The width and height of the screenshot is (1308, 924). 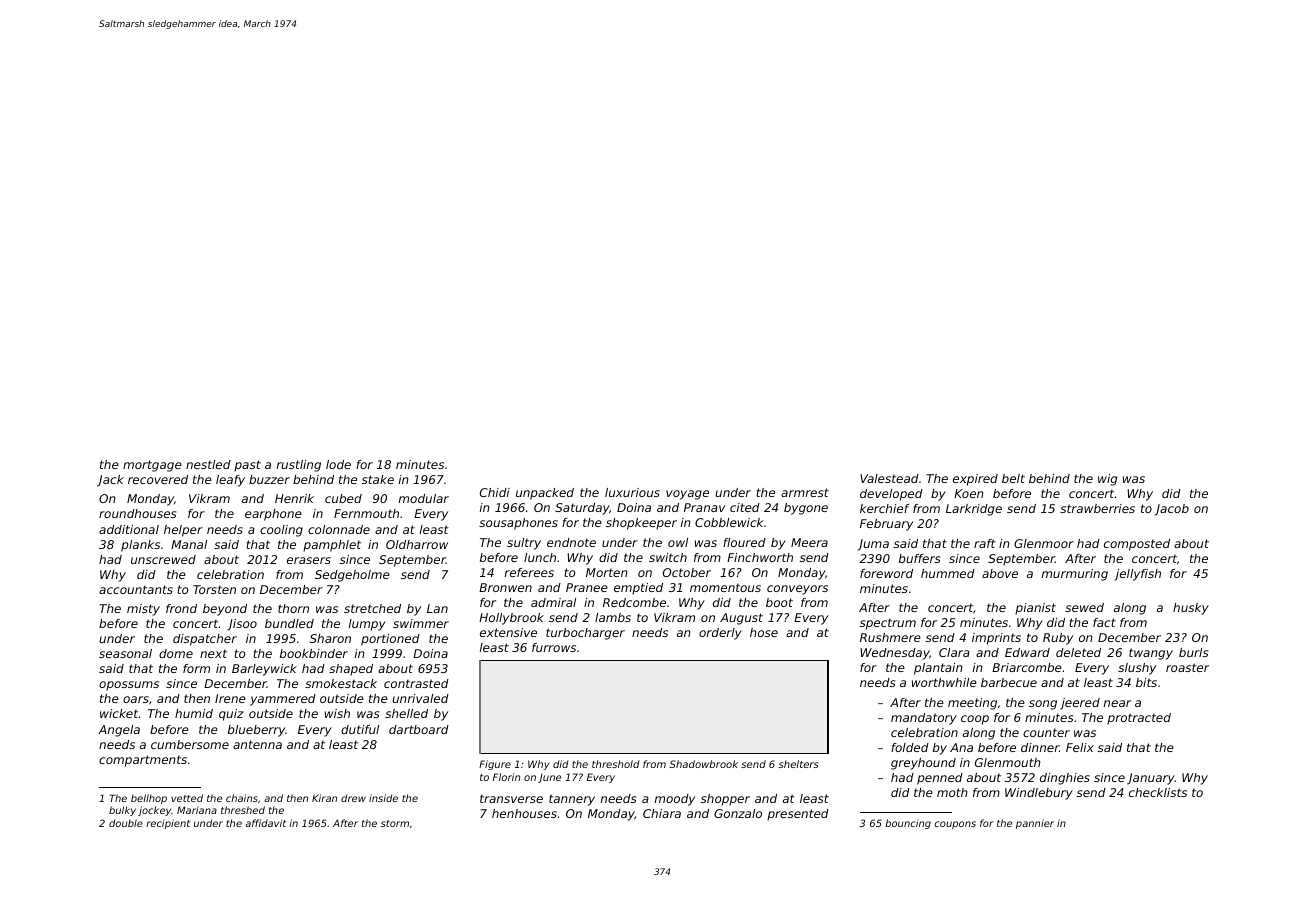 I want to click on belt, so click(x=1013, y=478).
